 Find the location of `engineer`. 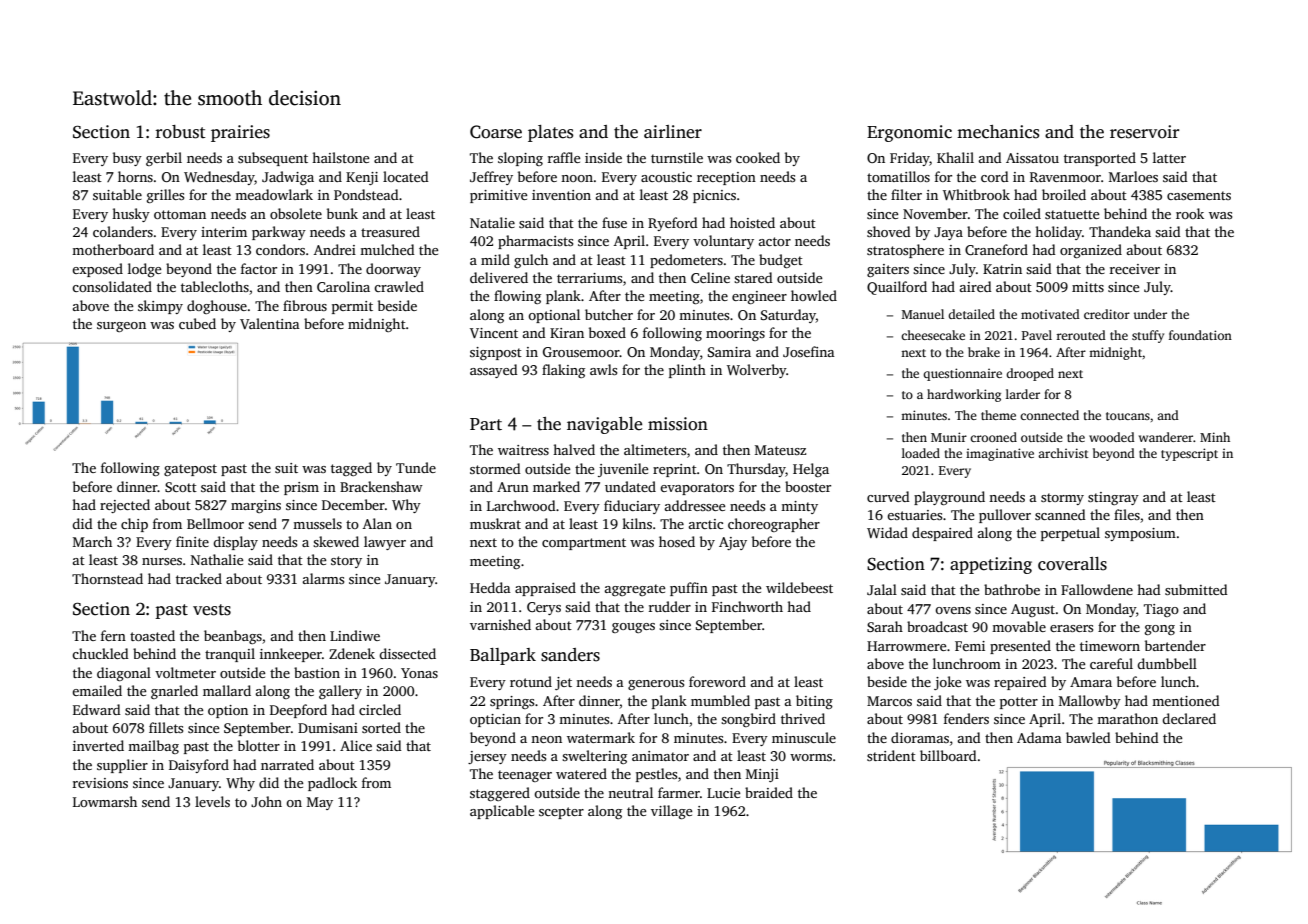

engineer is located at coordinates (759, 297).
